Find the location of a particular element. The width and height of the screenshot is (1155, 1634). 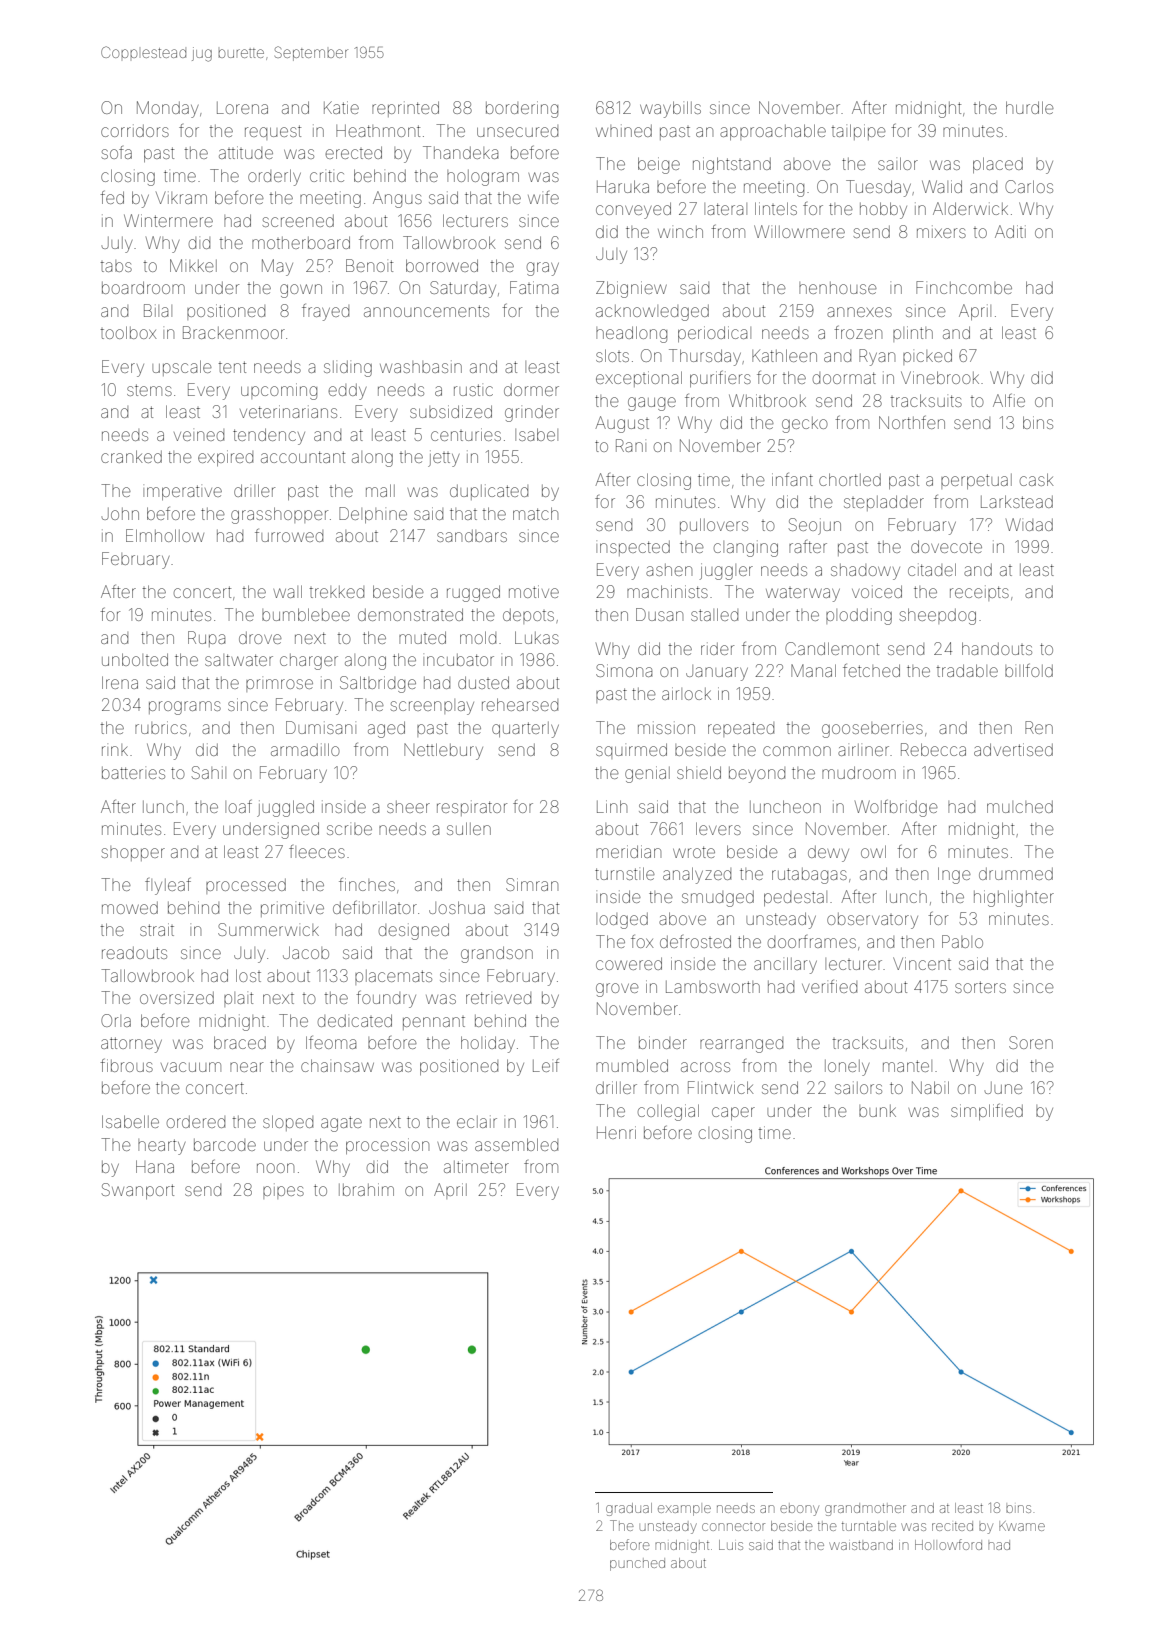

Fatima is located at coordinates (534, 287).
